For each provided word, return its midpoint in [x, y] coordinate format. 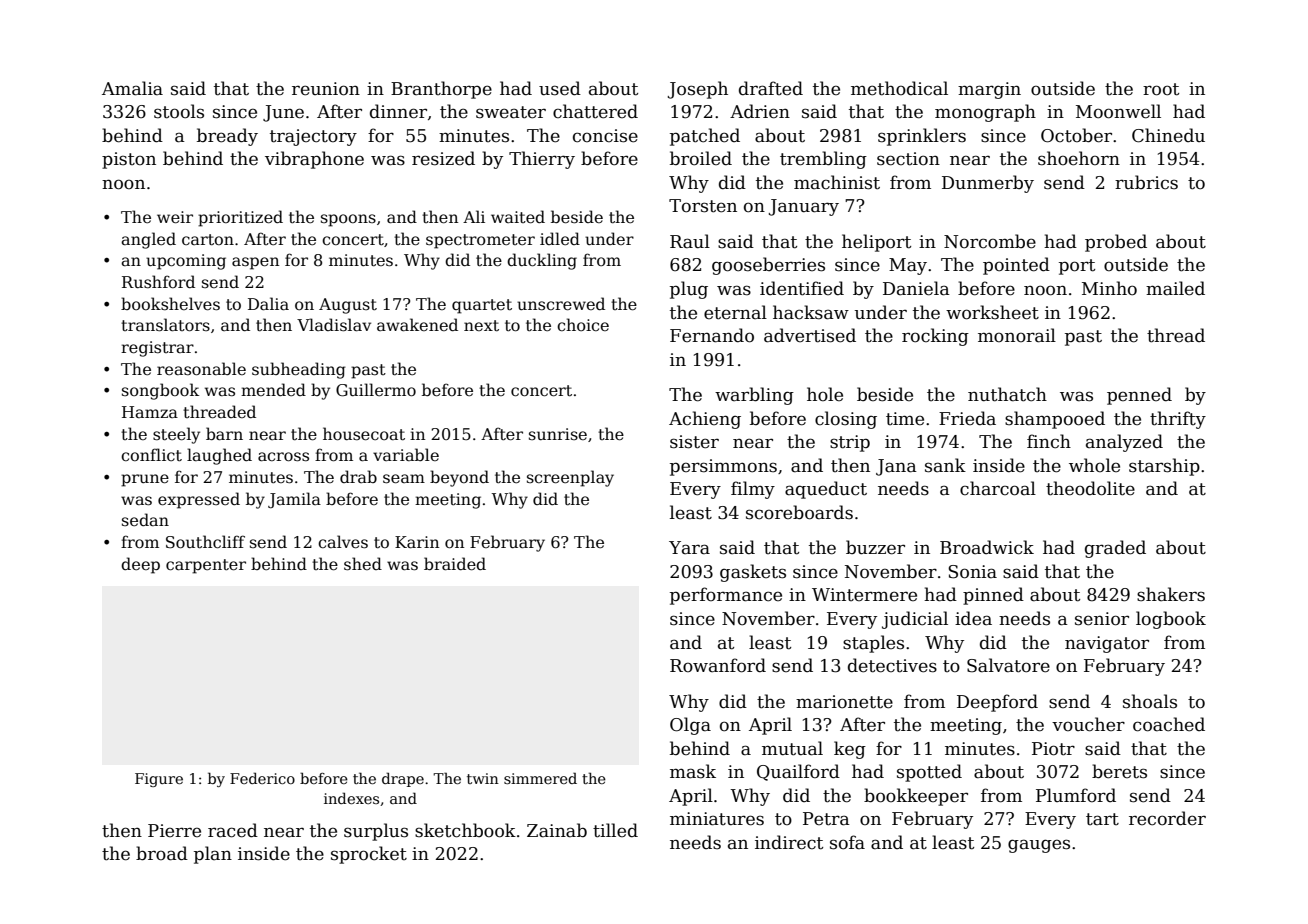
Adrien [760, 111]
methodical [899, 88]
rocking [935, 337]
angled [148, 240]
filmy [753, 490]
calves [343, 542]
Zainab [557, 830]
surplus [376, 832]
